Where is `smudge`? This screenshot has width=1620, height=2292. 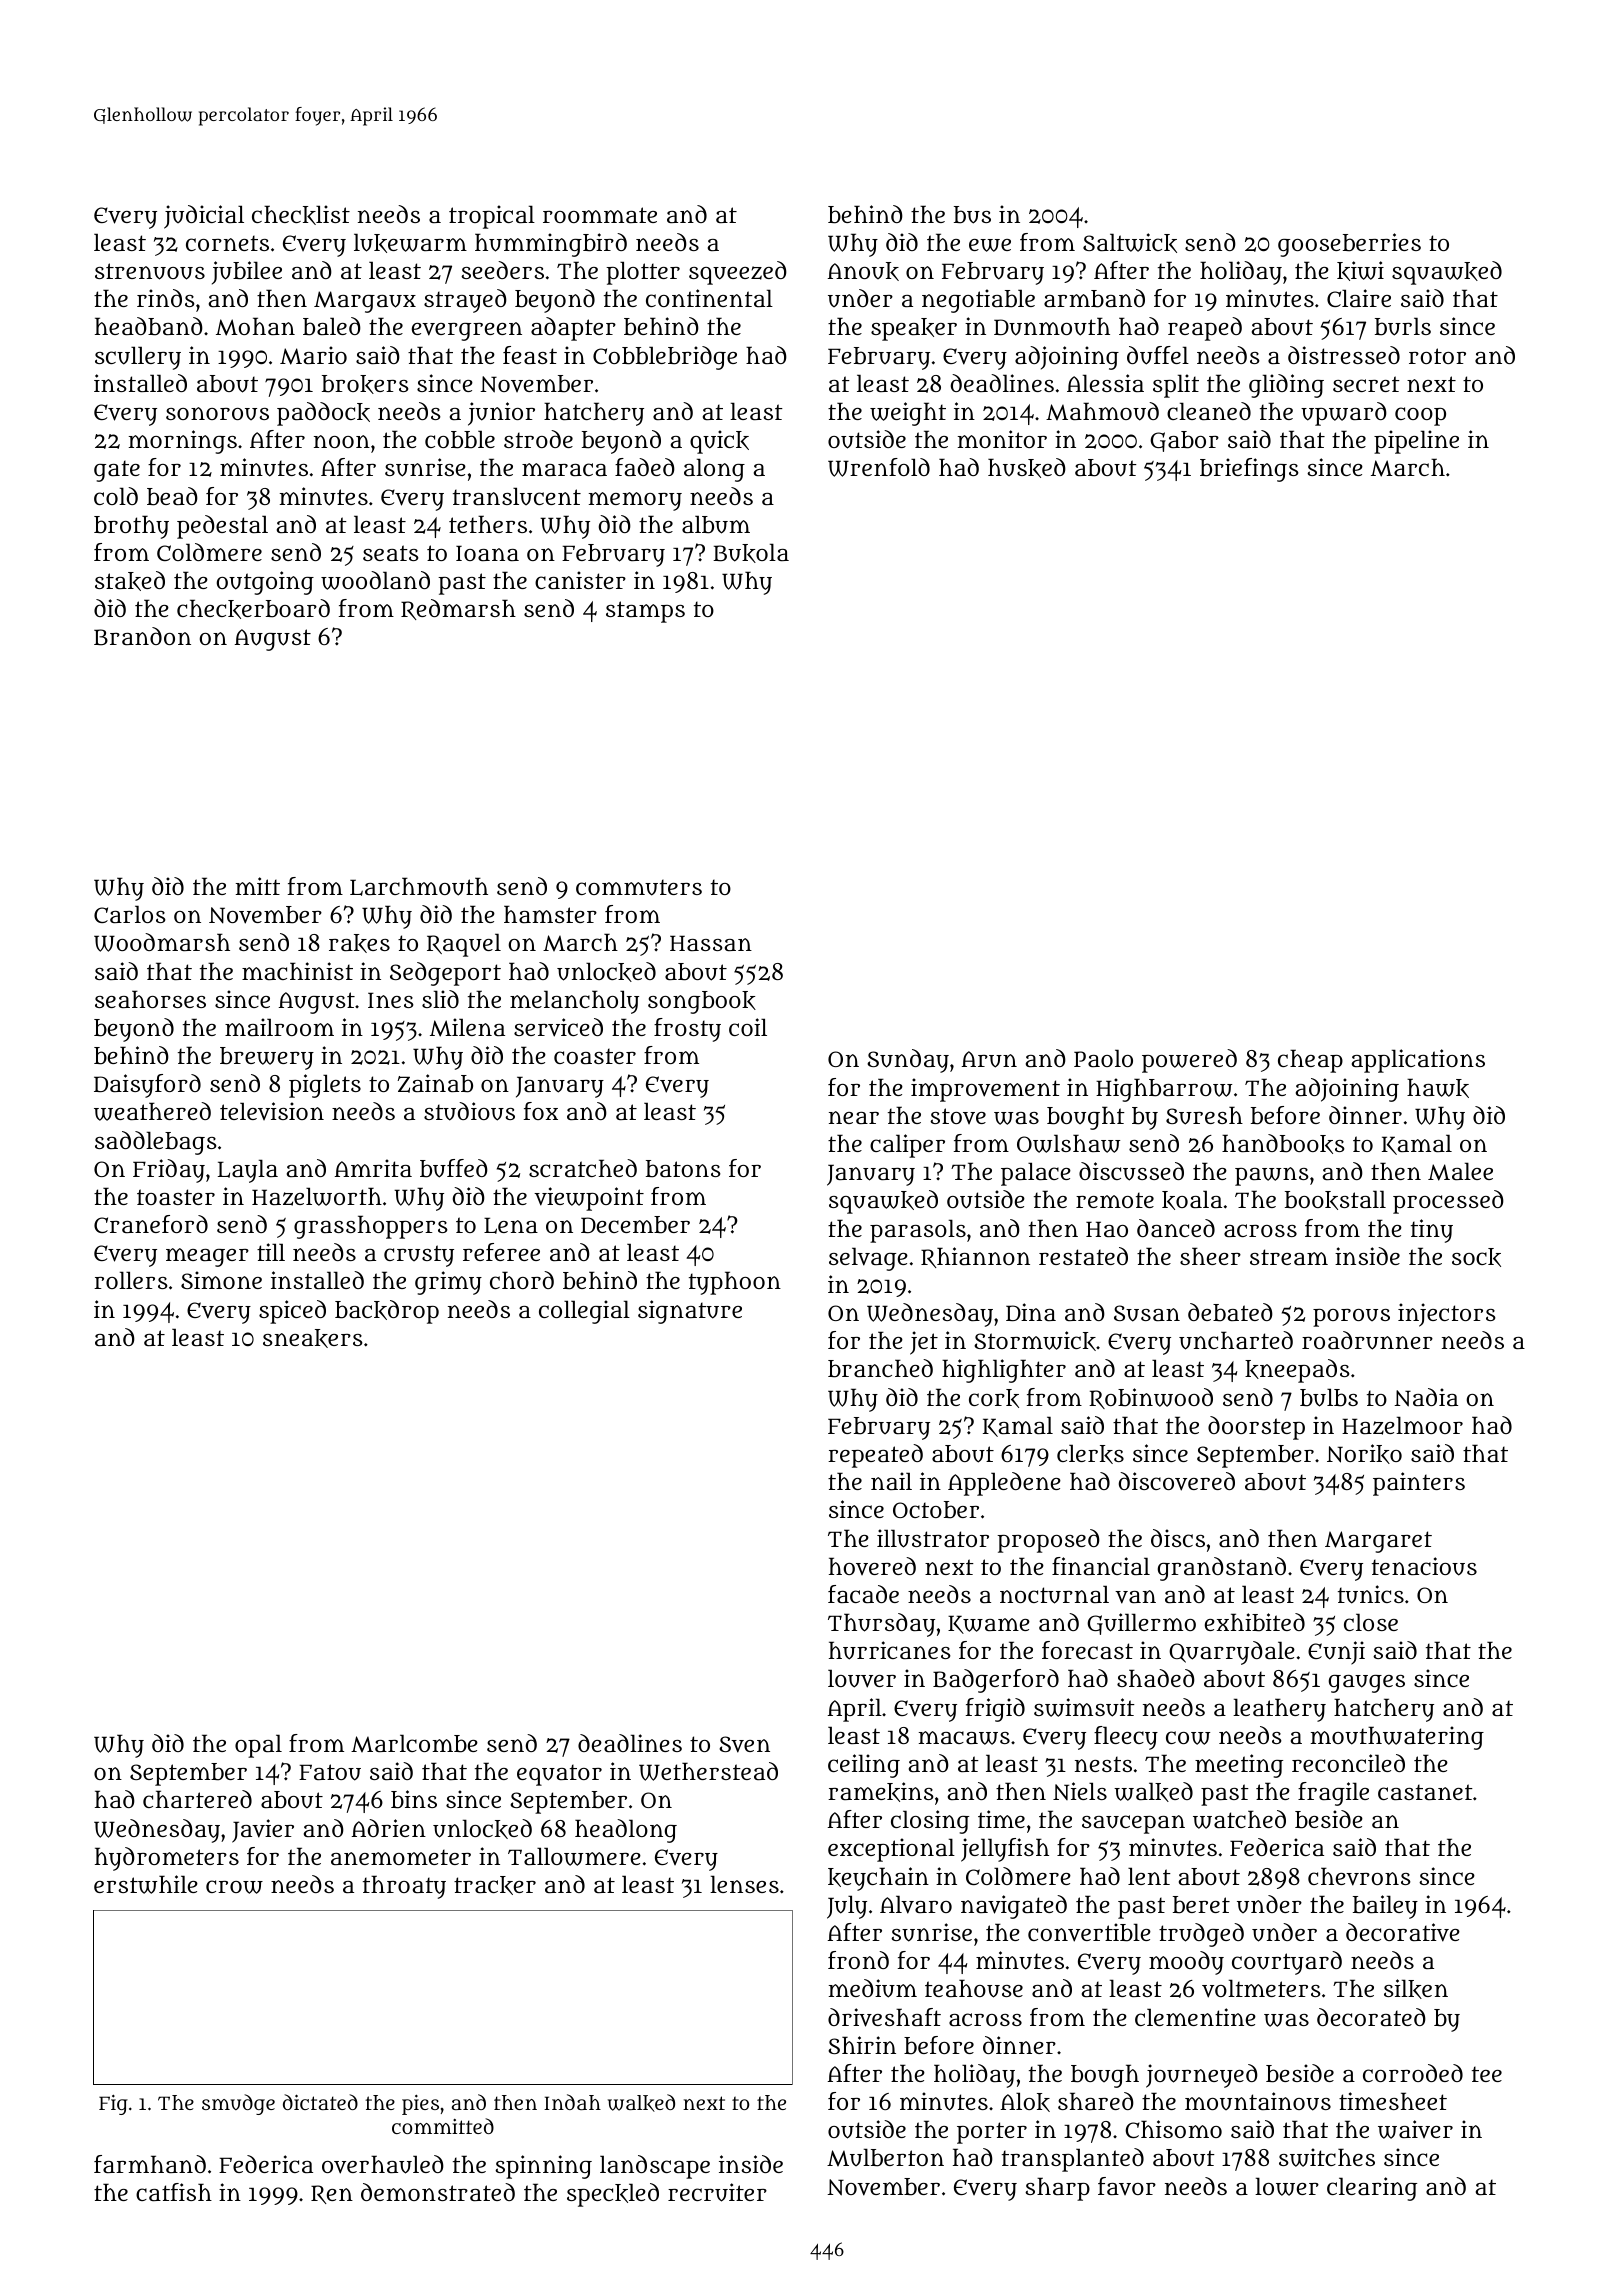 smudge is located at coordinates (238, 2104).
